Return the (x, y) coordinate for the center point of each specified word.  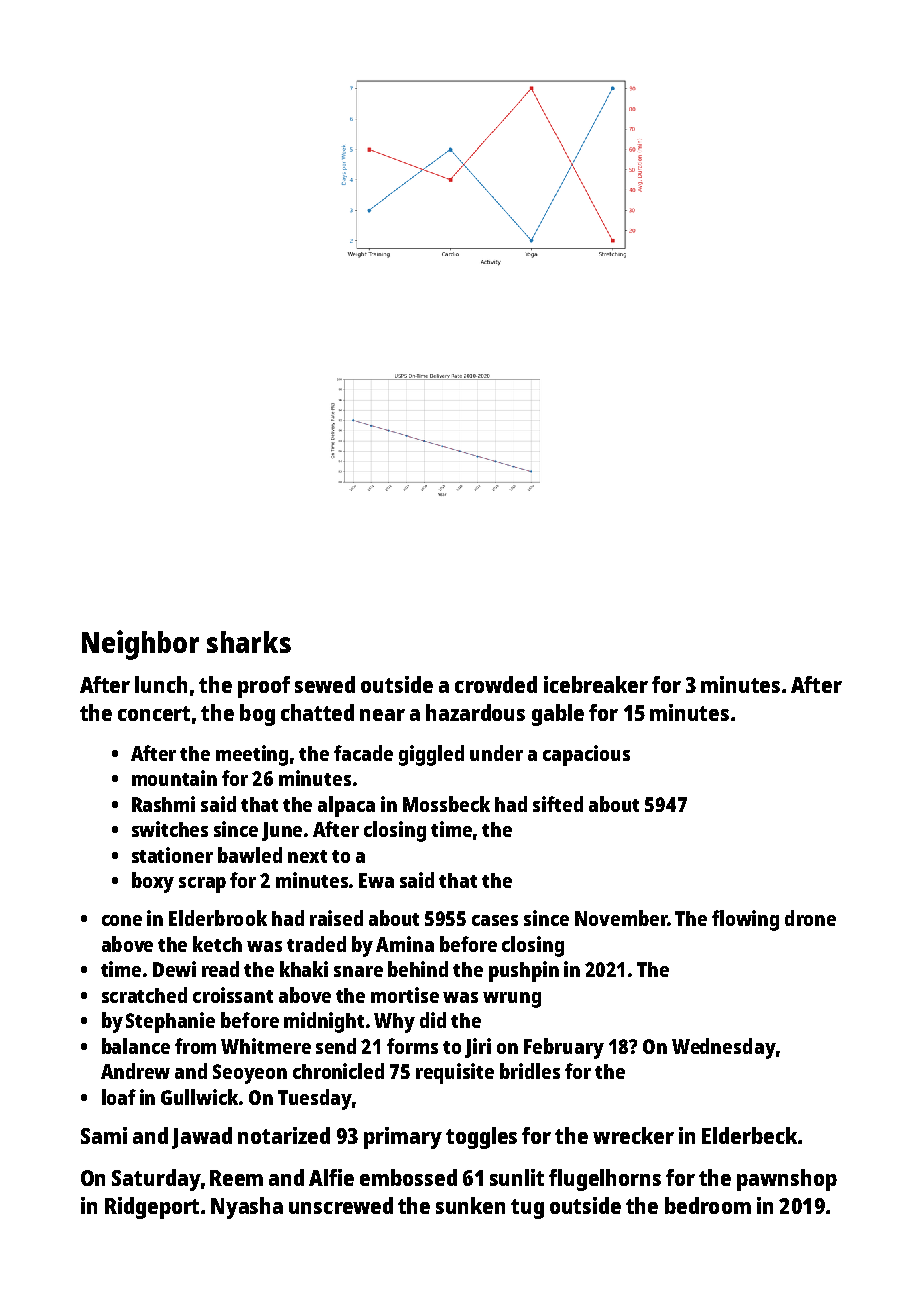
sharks (249, 642)
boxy (153, 882)
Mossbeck (446, 804)
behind (418, 969)
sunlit (517, 1177)
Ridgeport (152, 1208)
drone (810, 918)
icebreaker (596, 684)
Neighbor (140, 645)
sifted (558, 804)
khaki (304, 969)
